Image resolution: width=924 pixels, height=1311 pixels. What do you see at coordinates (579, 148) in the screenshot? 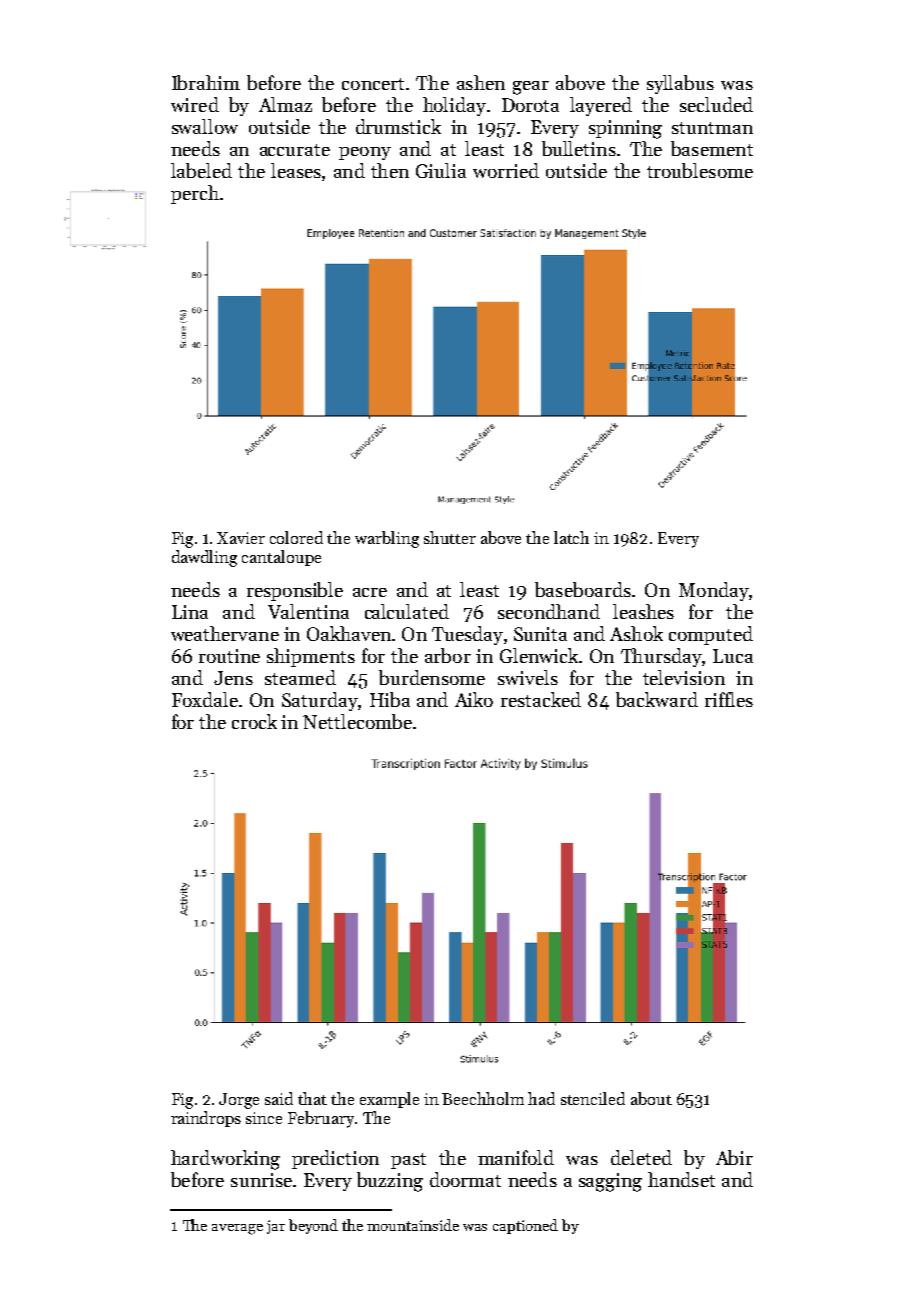
I see `bulletins` at bounding box center [579, 148].
